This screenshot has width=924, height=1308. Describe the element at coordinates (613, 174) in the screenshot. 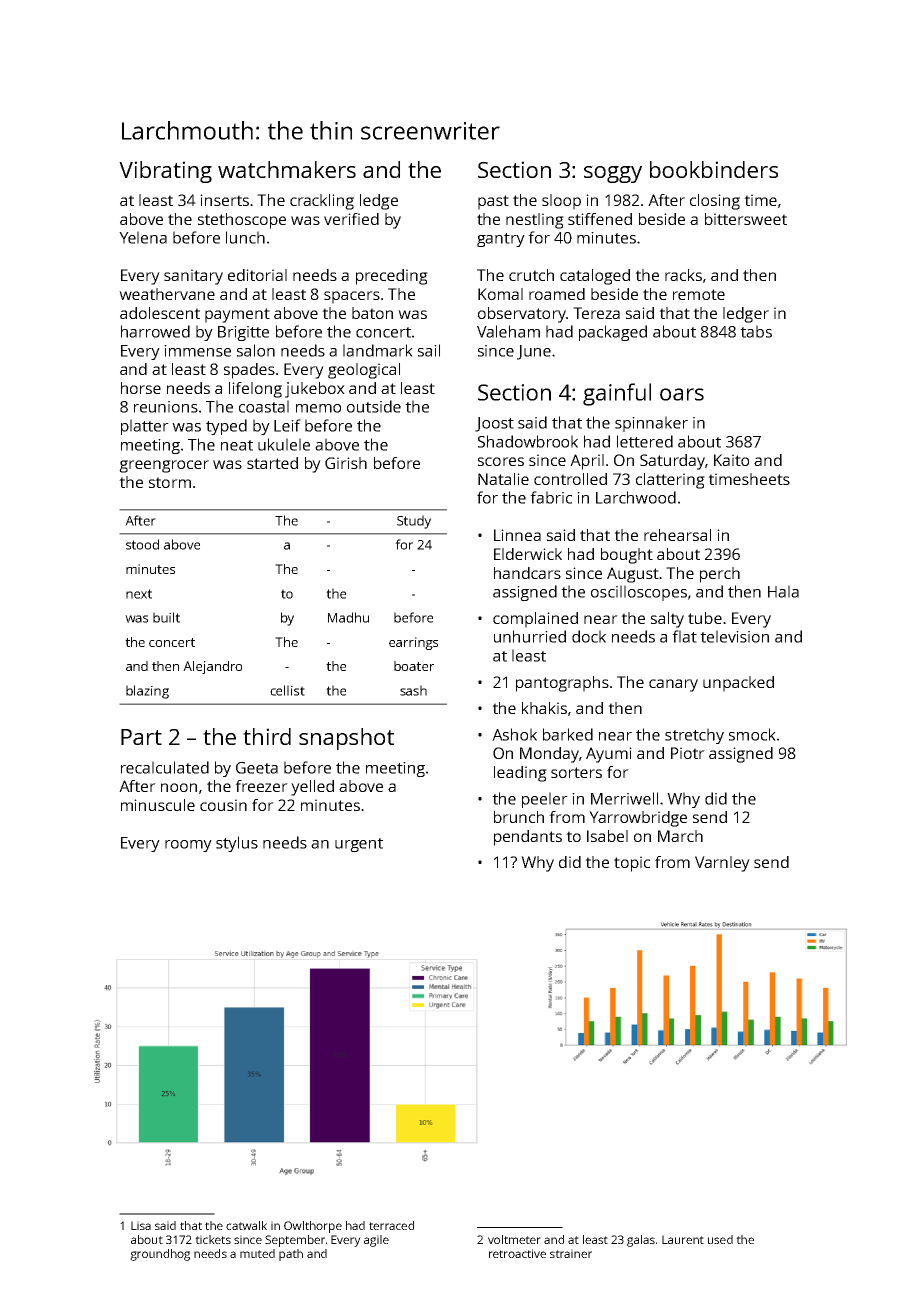

I see `soggy` at that location.
